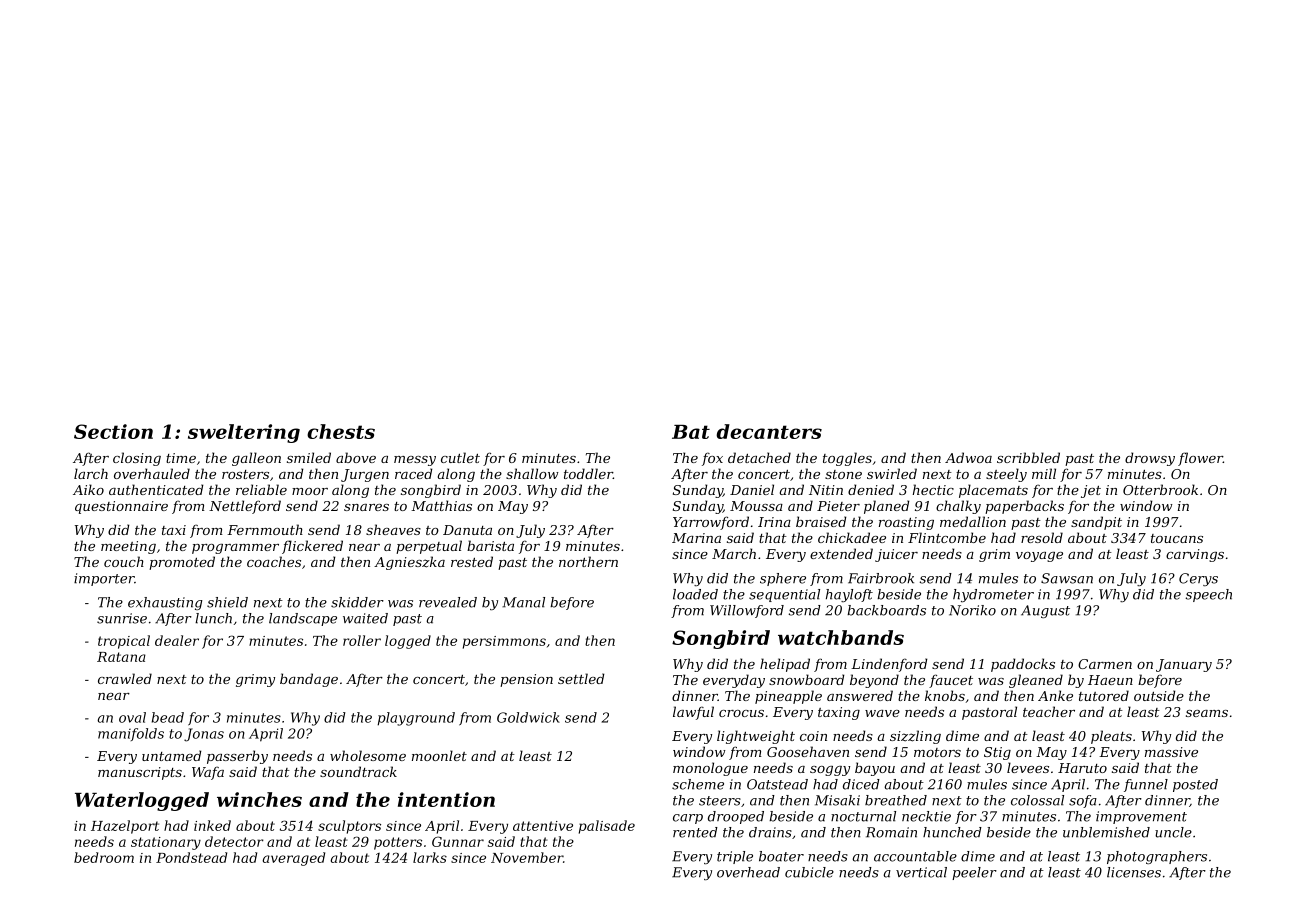 The height and width of the screenshot is (924, 1308). I want to click on bedroom, so click(104, 857).
